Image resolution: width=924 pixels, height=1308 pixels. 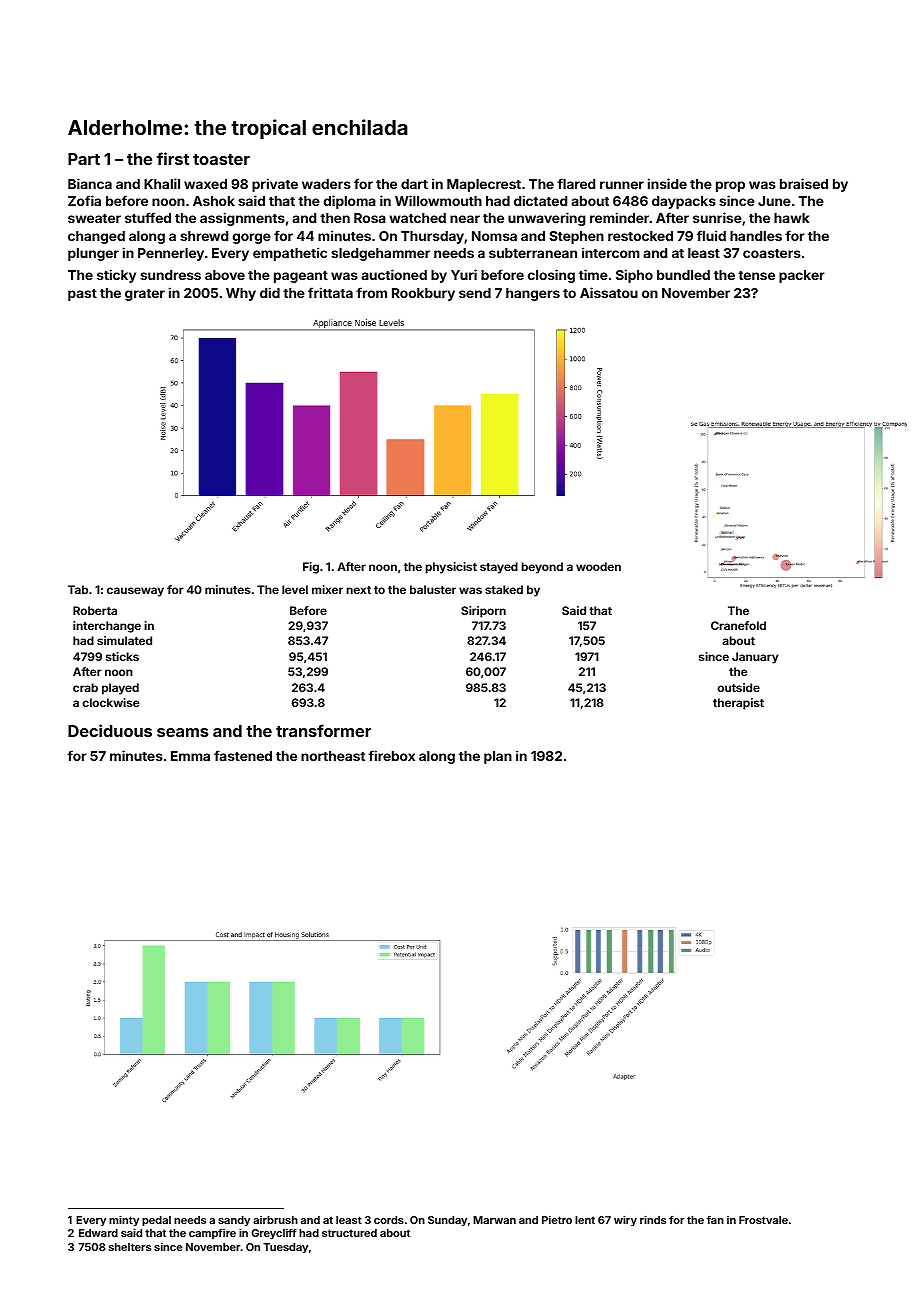 I want to click on flared, so click(x=576, y=183).
